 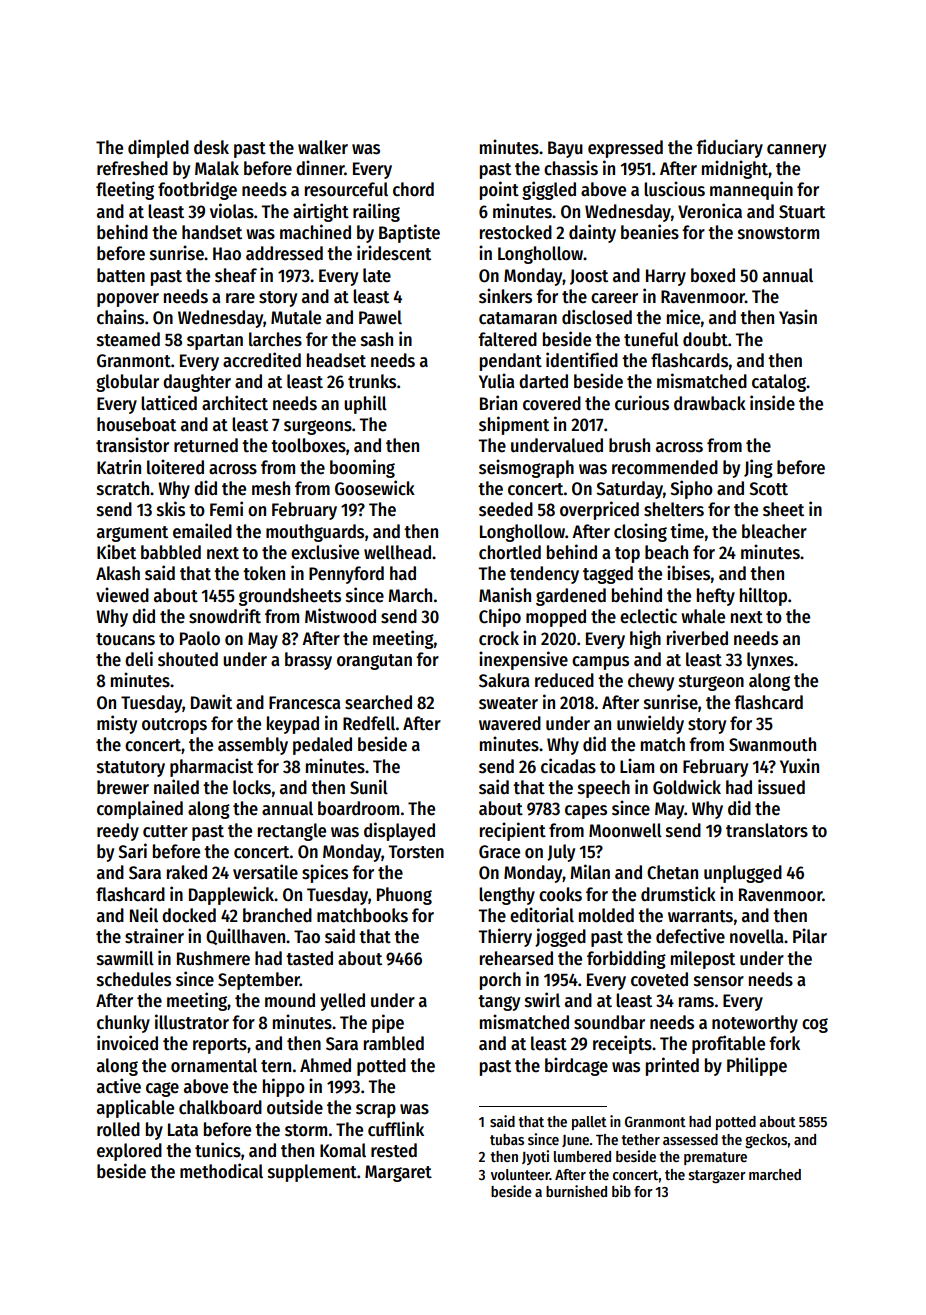 What do you see at coordinates (374, 662) in the page?
I see `orangutan` at bounding box center [374, 662].
